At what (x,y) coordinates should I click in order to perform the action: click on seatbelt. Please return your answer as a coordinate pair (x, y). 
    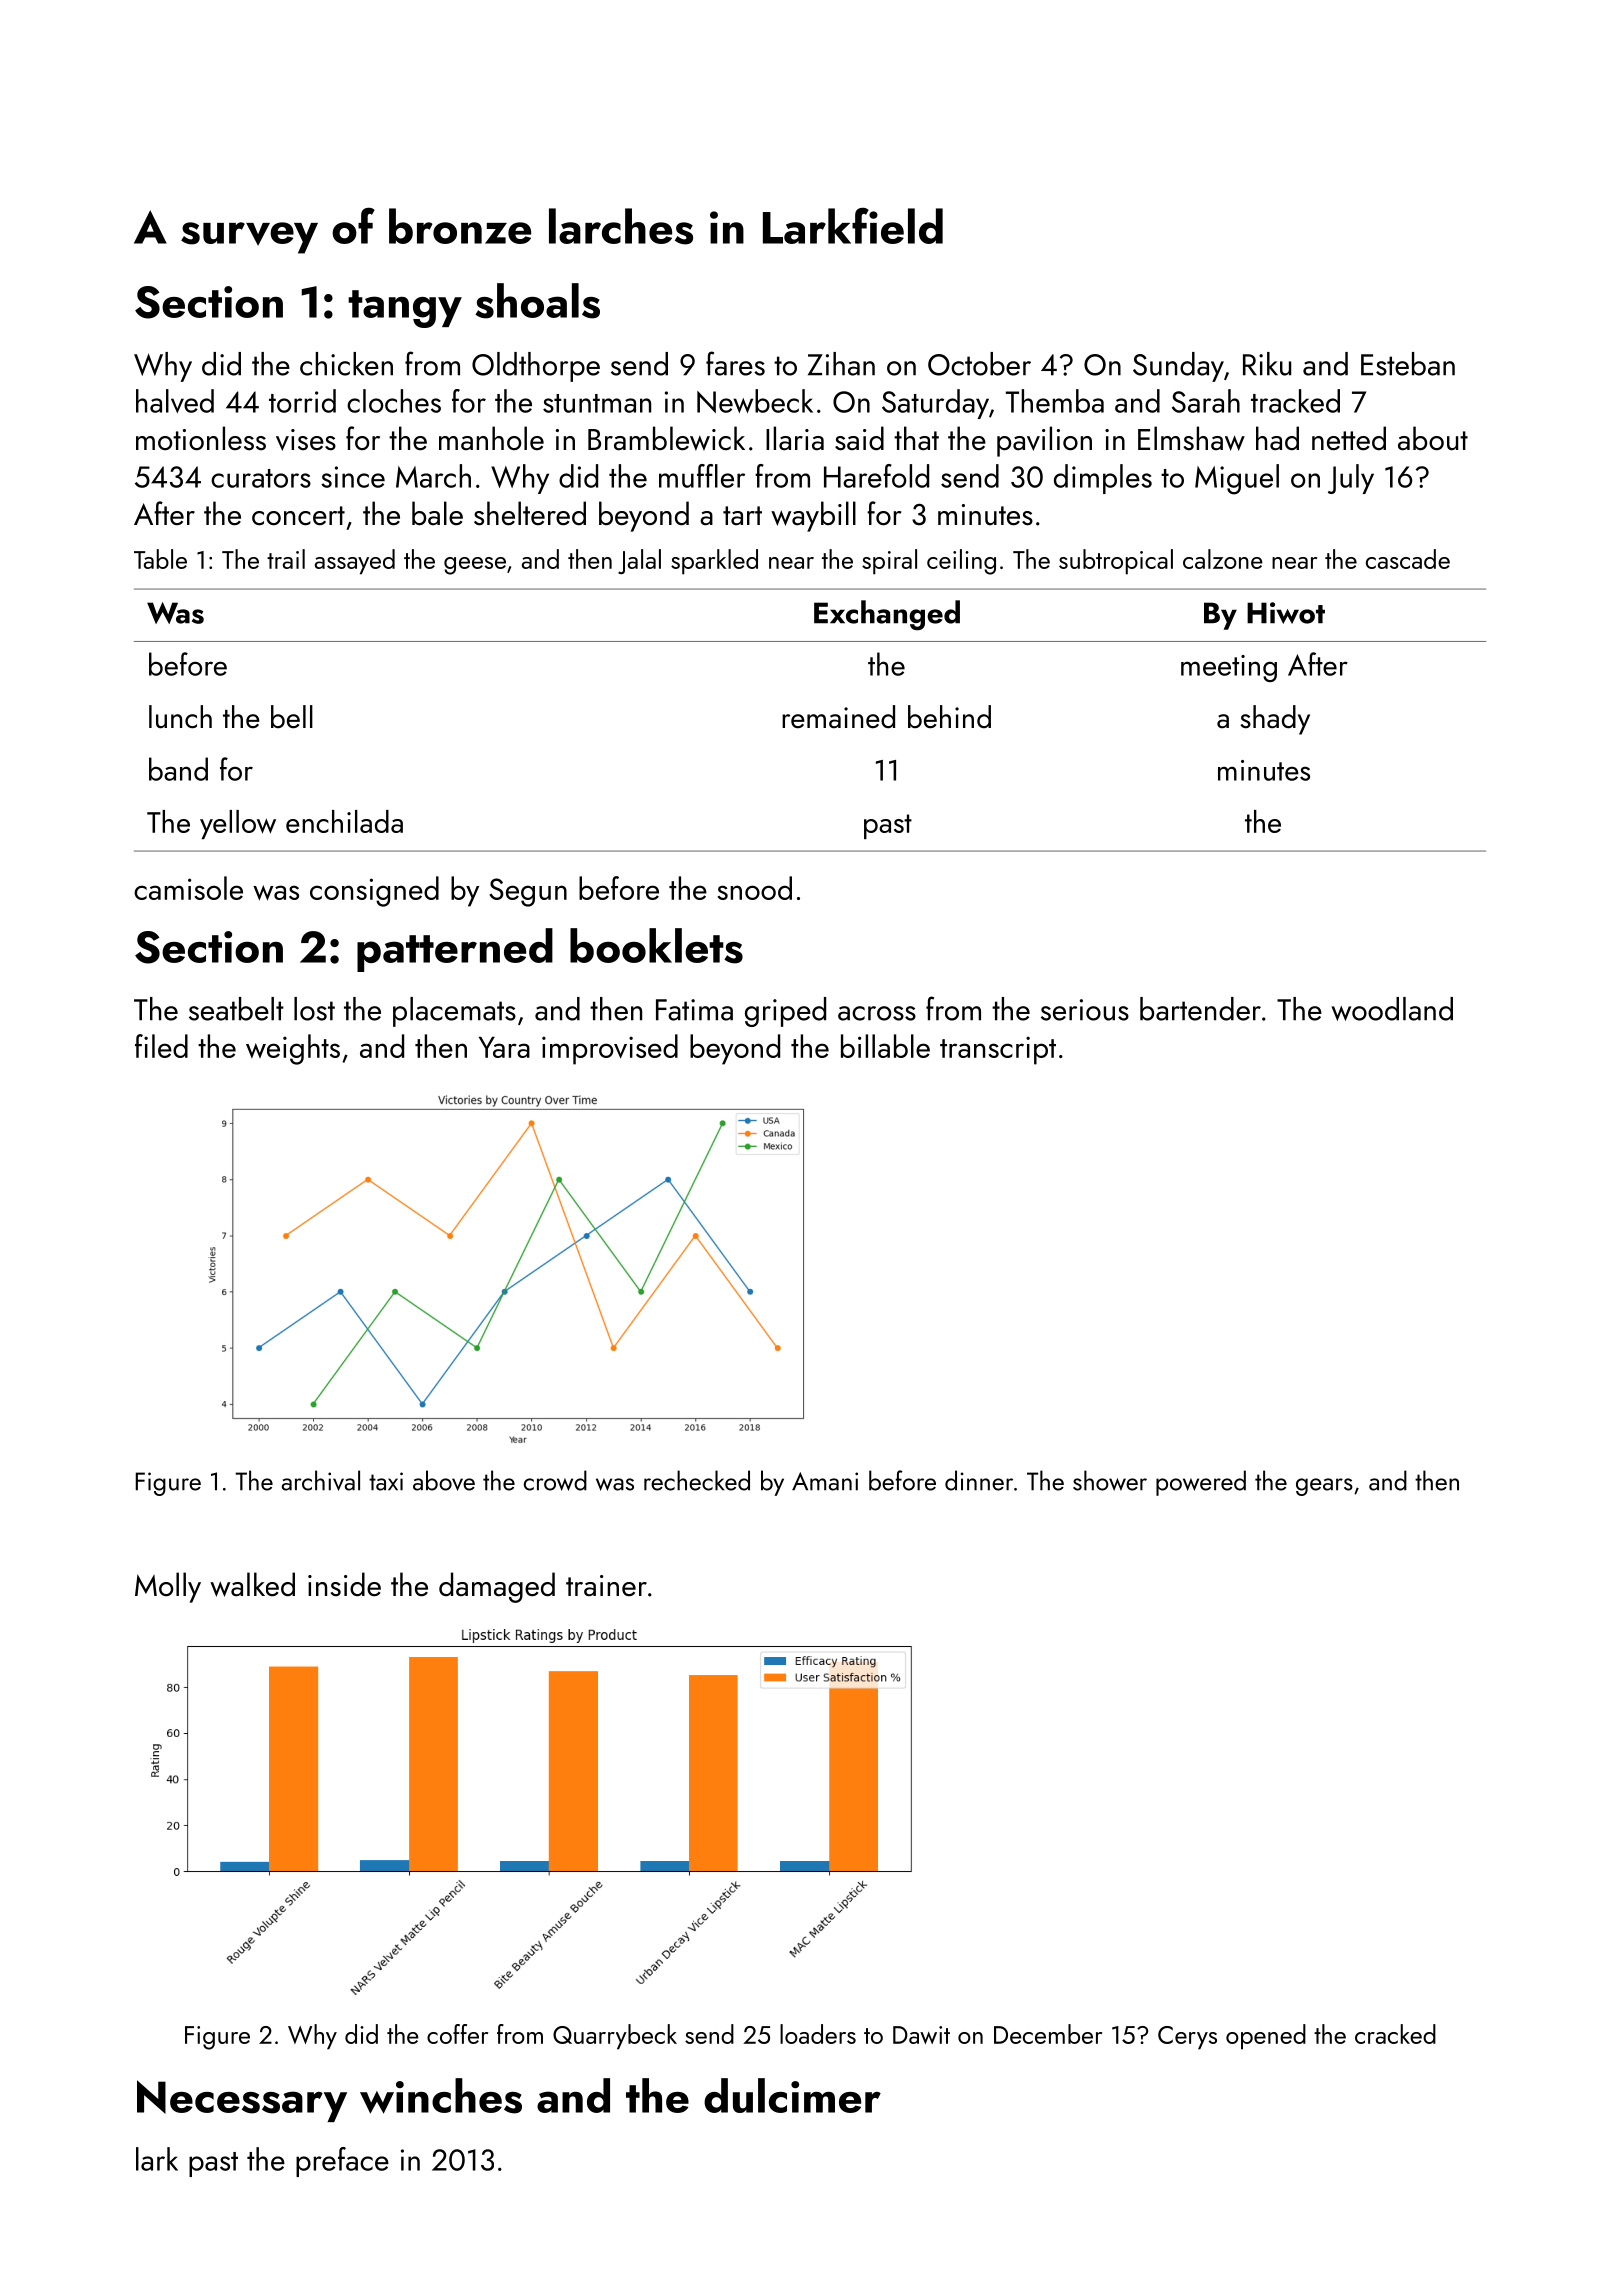
    Looking at the image, I should click on (236, 1009).
